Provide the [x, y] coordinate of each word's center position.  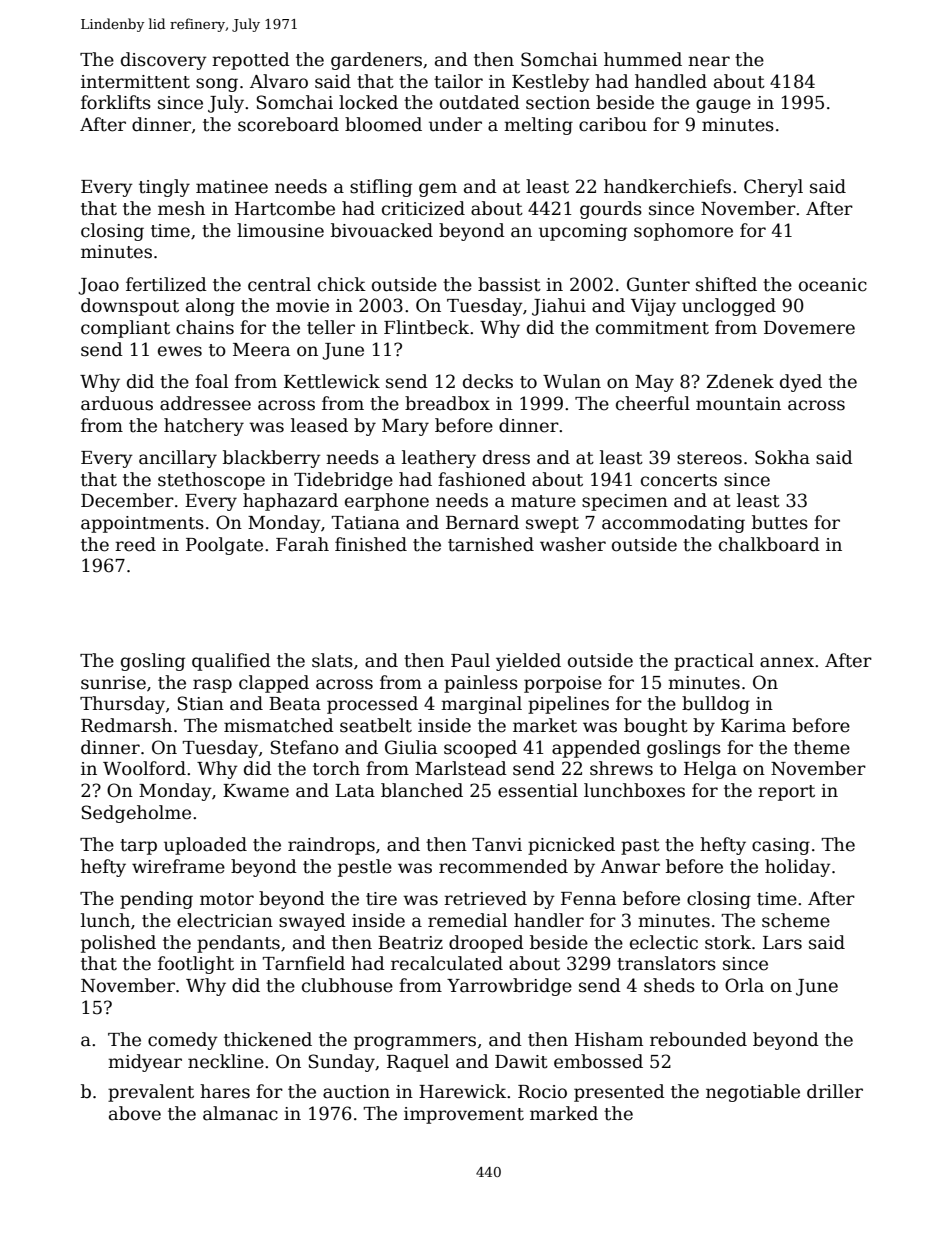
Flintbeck [426, 327]
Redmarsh [126, 725]
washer [573, 544]
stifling [381, 188]
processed [372, 705]
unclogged [729, 307]
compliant [125, 329]
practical [714, 662]
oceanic [833, 285]
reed [135, 544]
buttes [780, 522]
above [135, 1113]
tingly [164, 188]
